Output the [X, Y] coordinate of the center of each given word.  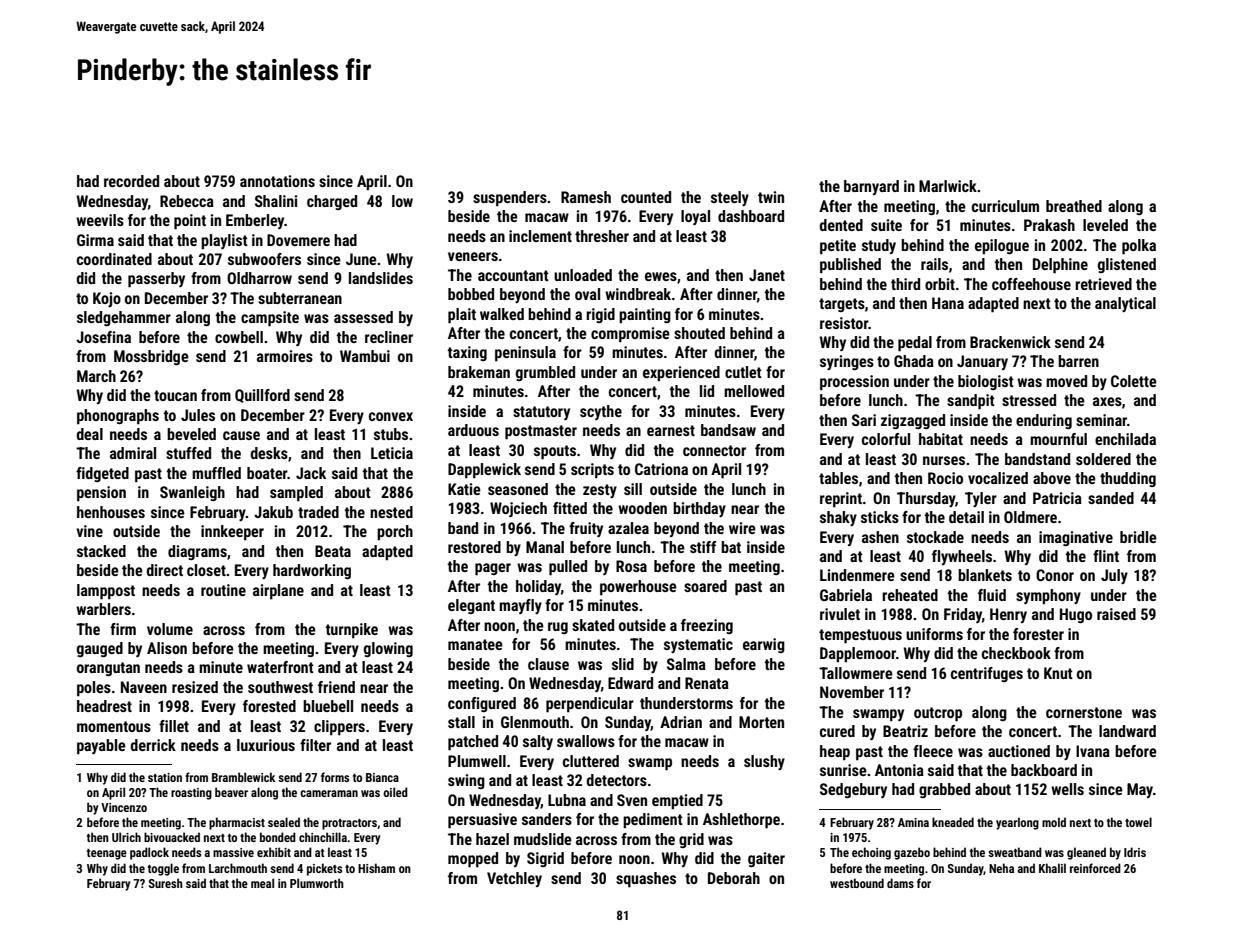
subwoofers [264, 259]
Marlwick [948, 186]
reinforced [1095, 868]
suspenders [510, 199]
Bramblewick [243, 777]
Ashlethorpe [741, 821]
